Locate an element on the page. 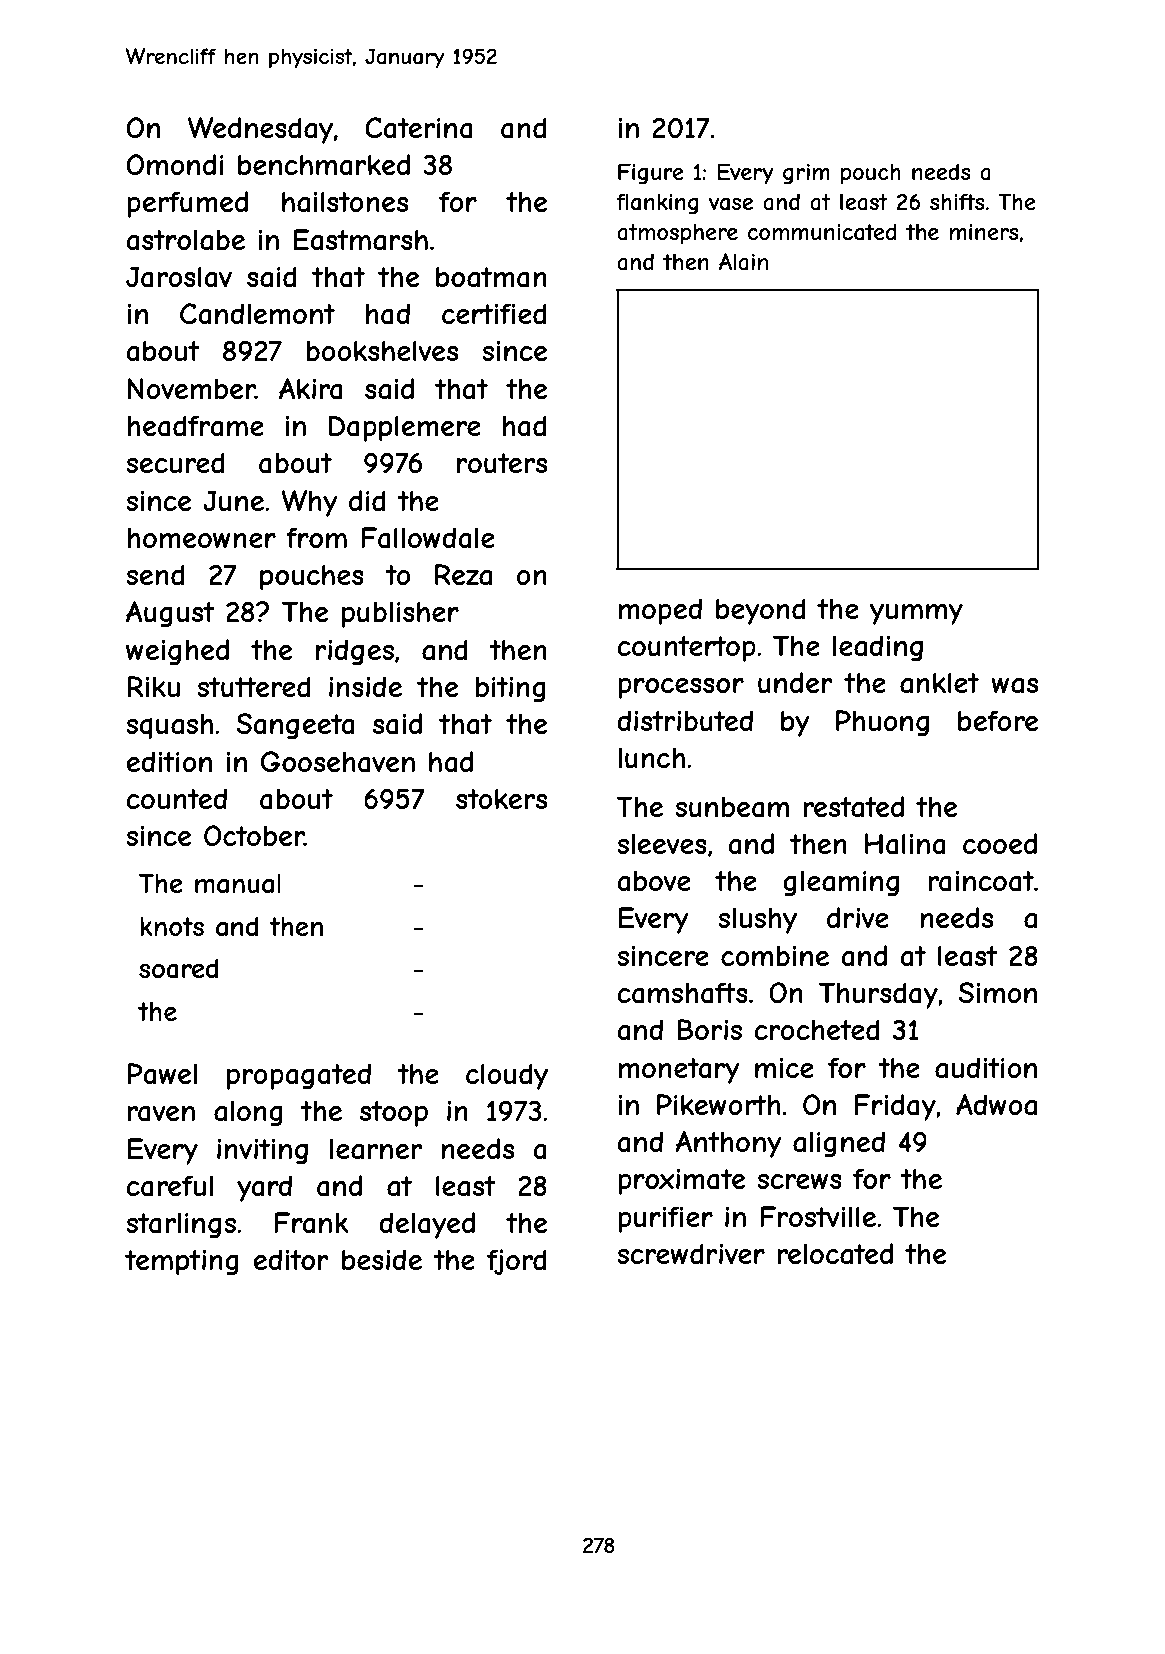 This document has height=1654, width=1165. fjord is located at coordinates (517, 1262).
